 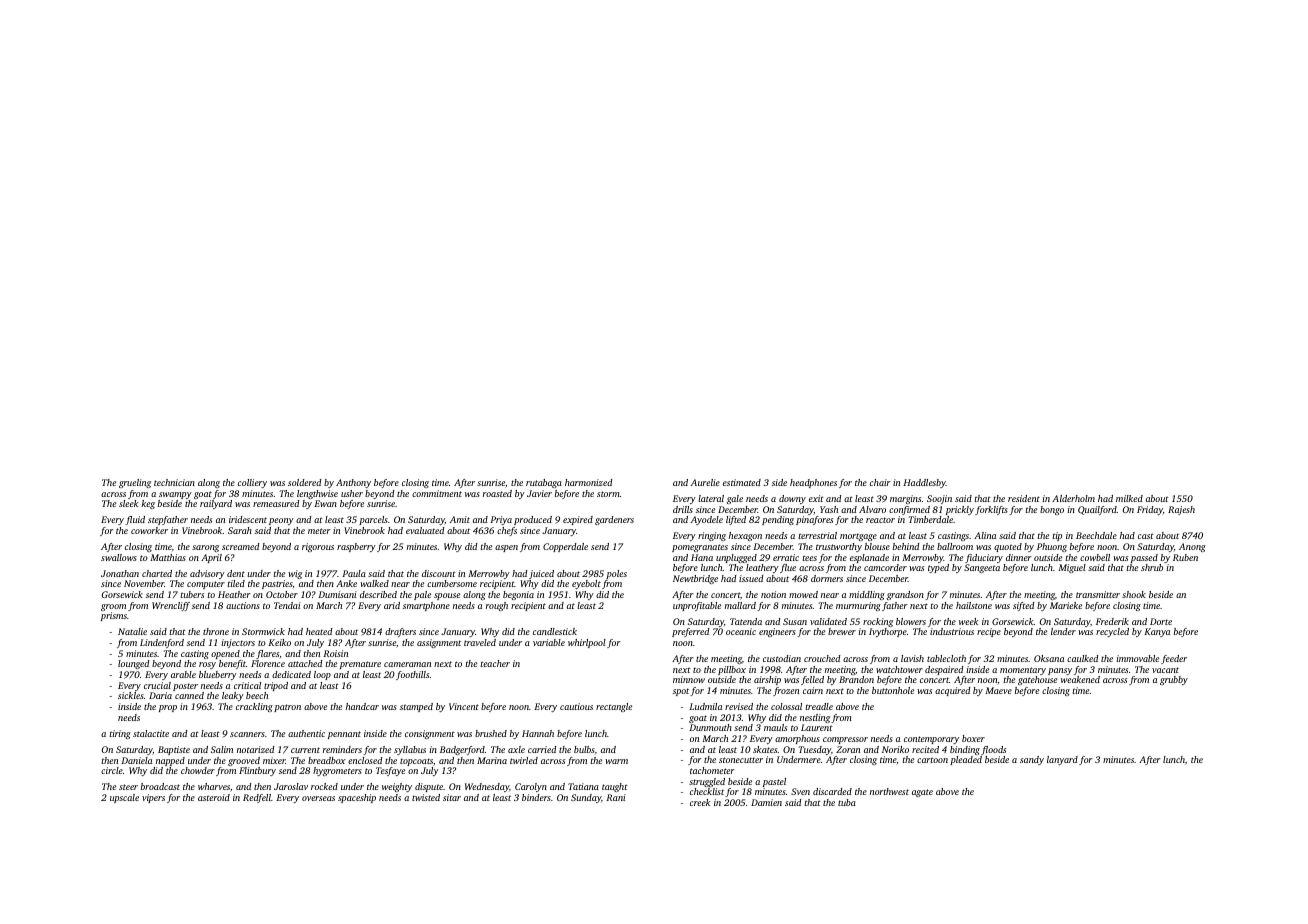 I want to click on lateral, so click(x=711, y=498).
